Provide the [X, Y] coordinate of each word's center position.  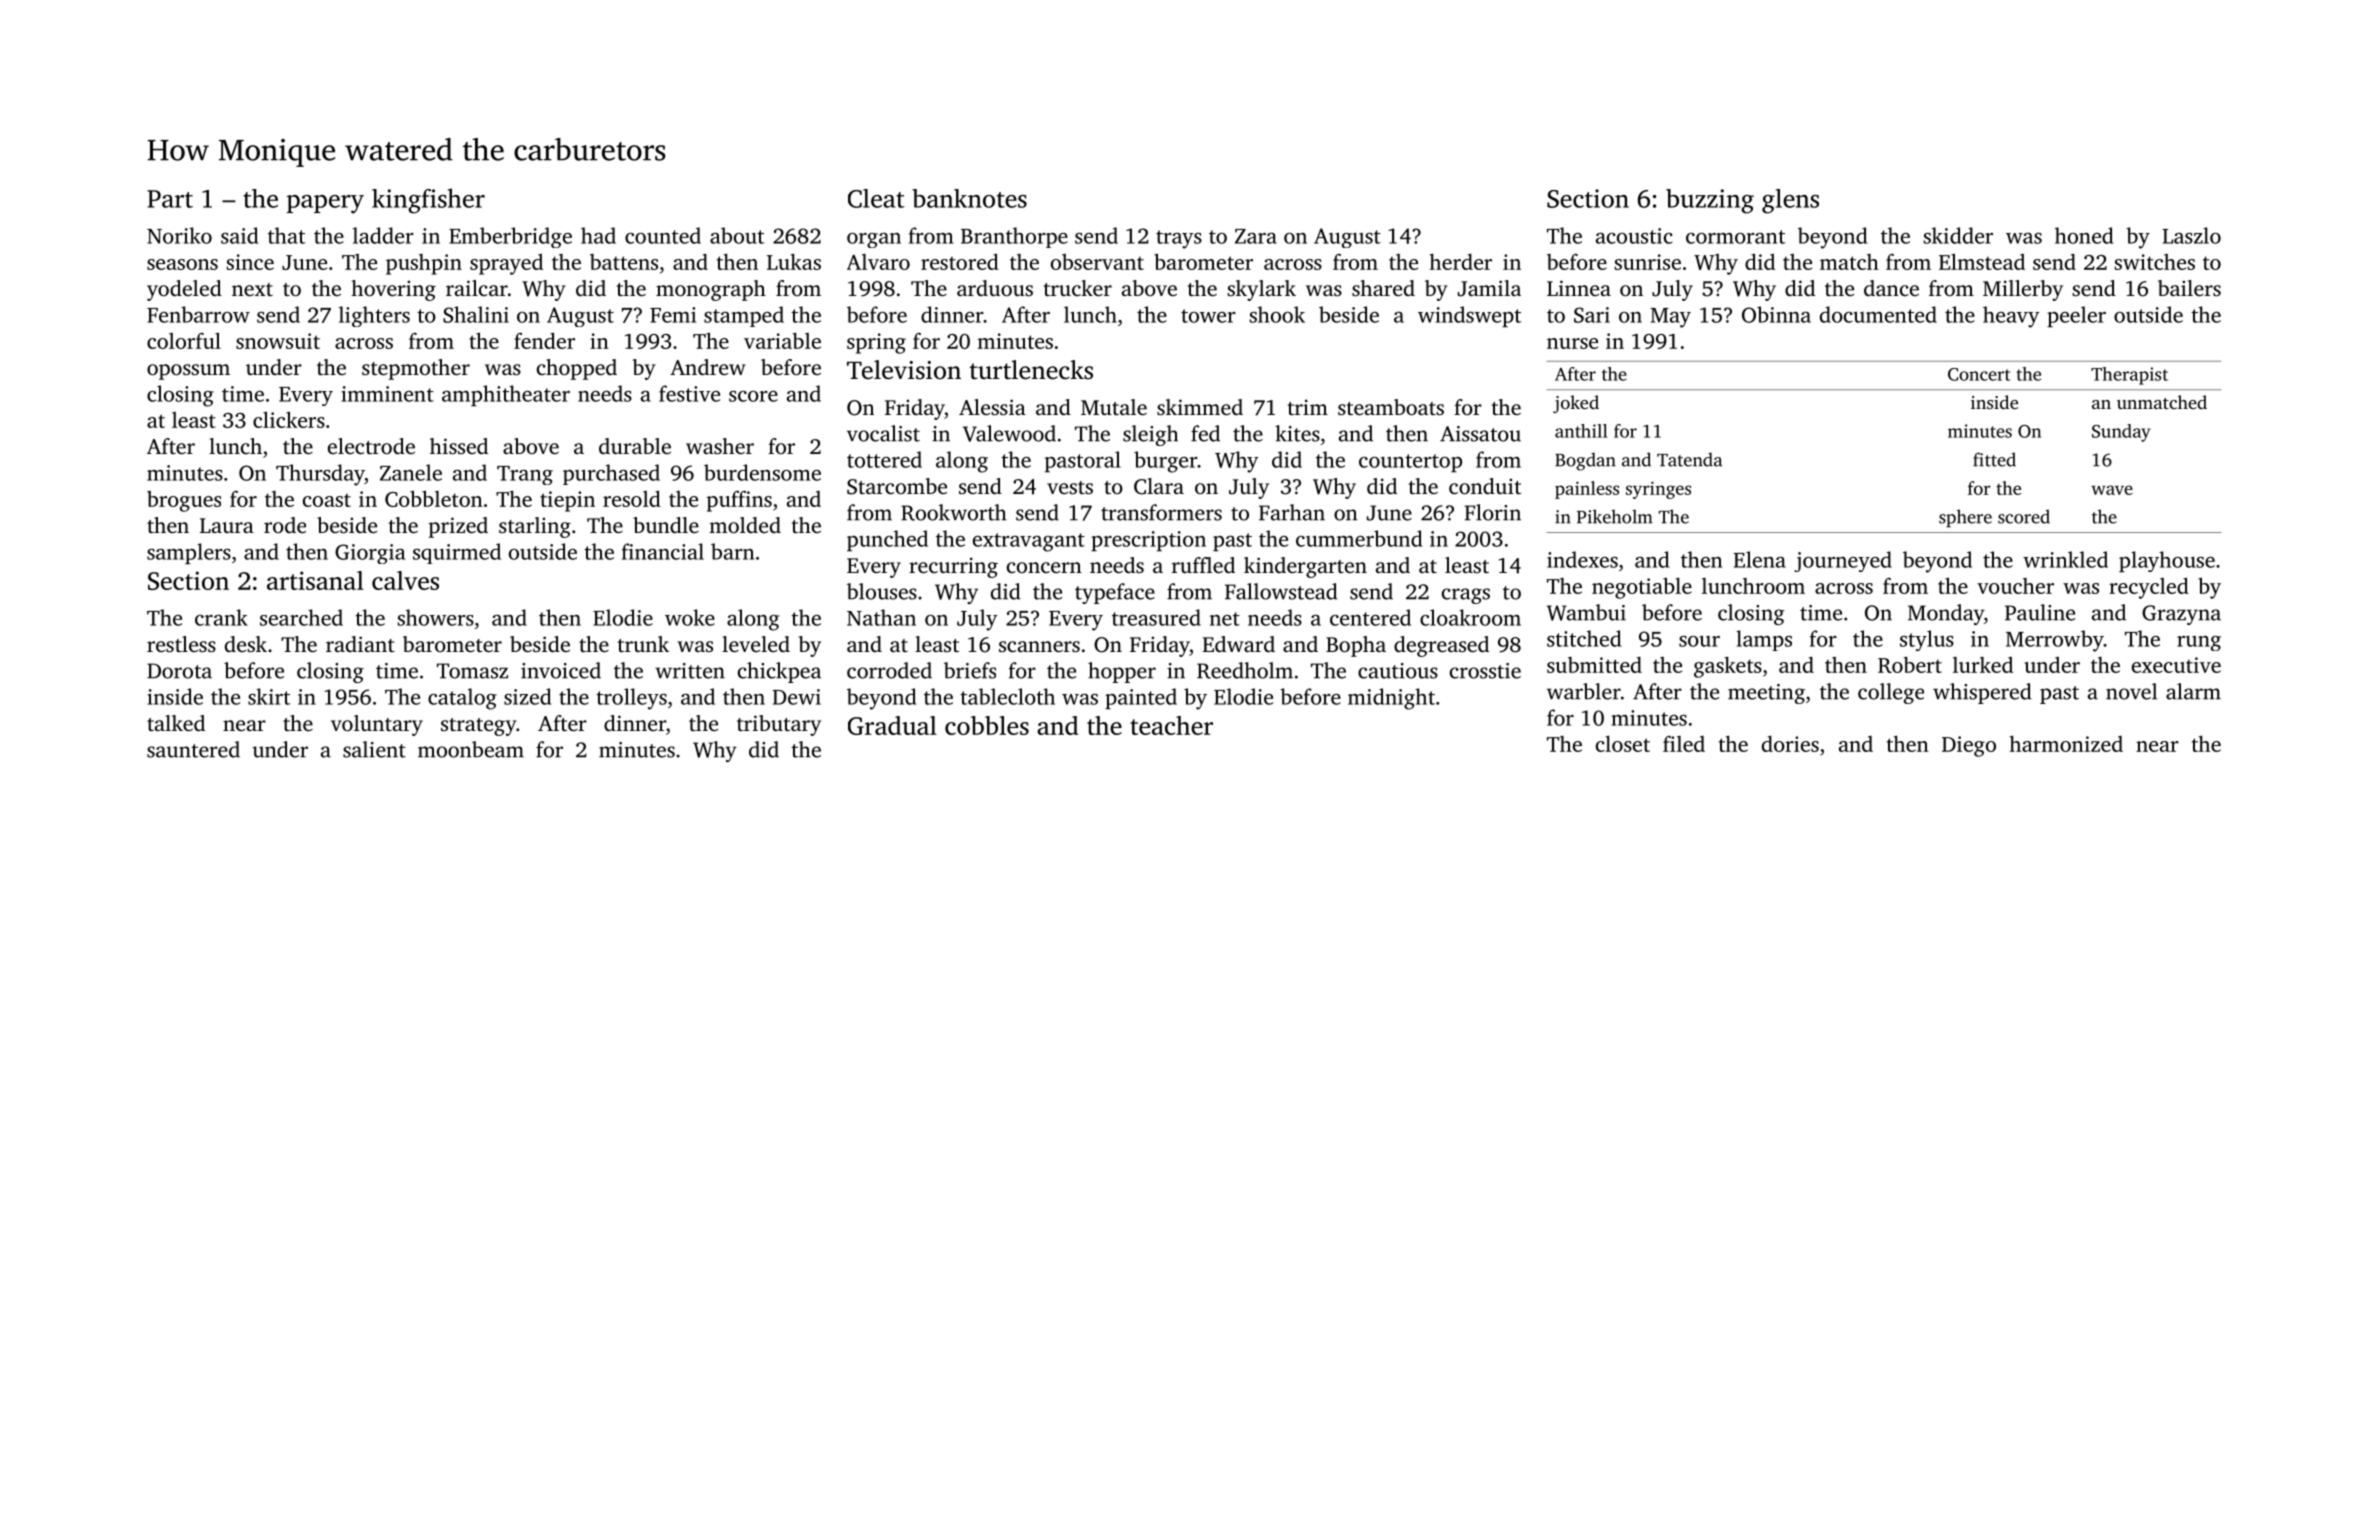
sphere [1965, 518]
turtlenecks [1031, 370]
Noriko [179, 235]
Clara [1159, 486]
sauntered [193, 749]
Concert [1979, 374]
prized [458, 527]
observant [1097, 262]
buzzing [1710, 201]
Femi [673, 315]
